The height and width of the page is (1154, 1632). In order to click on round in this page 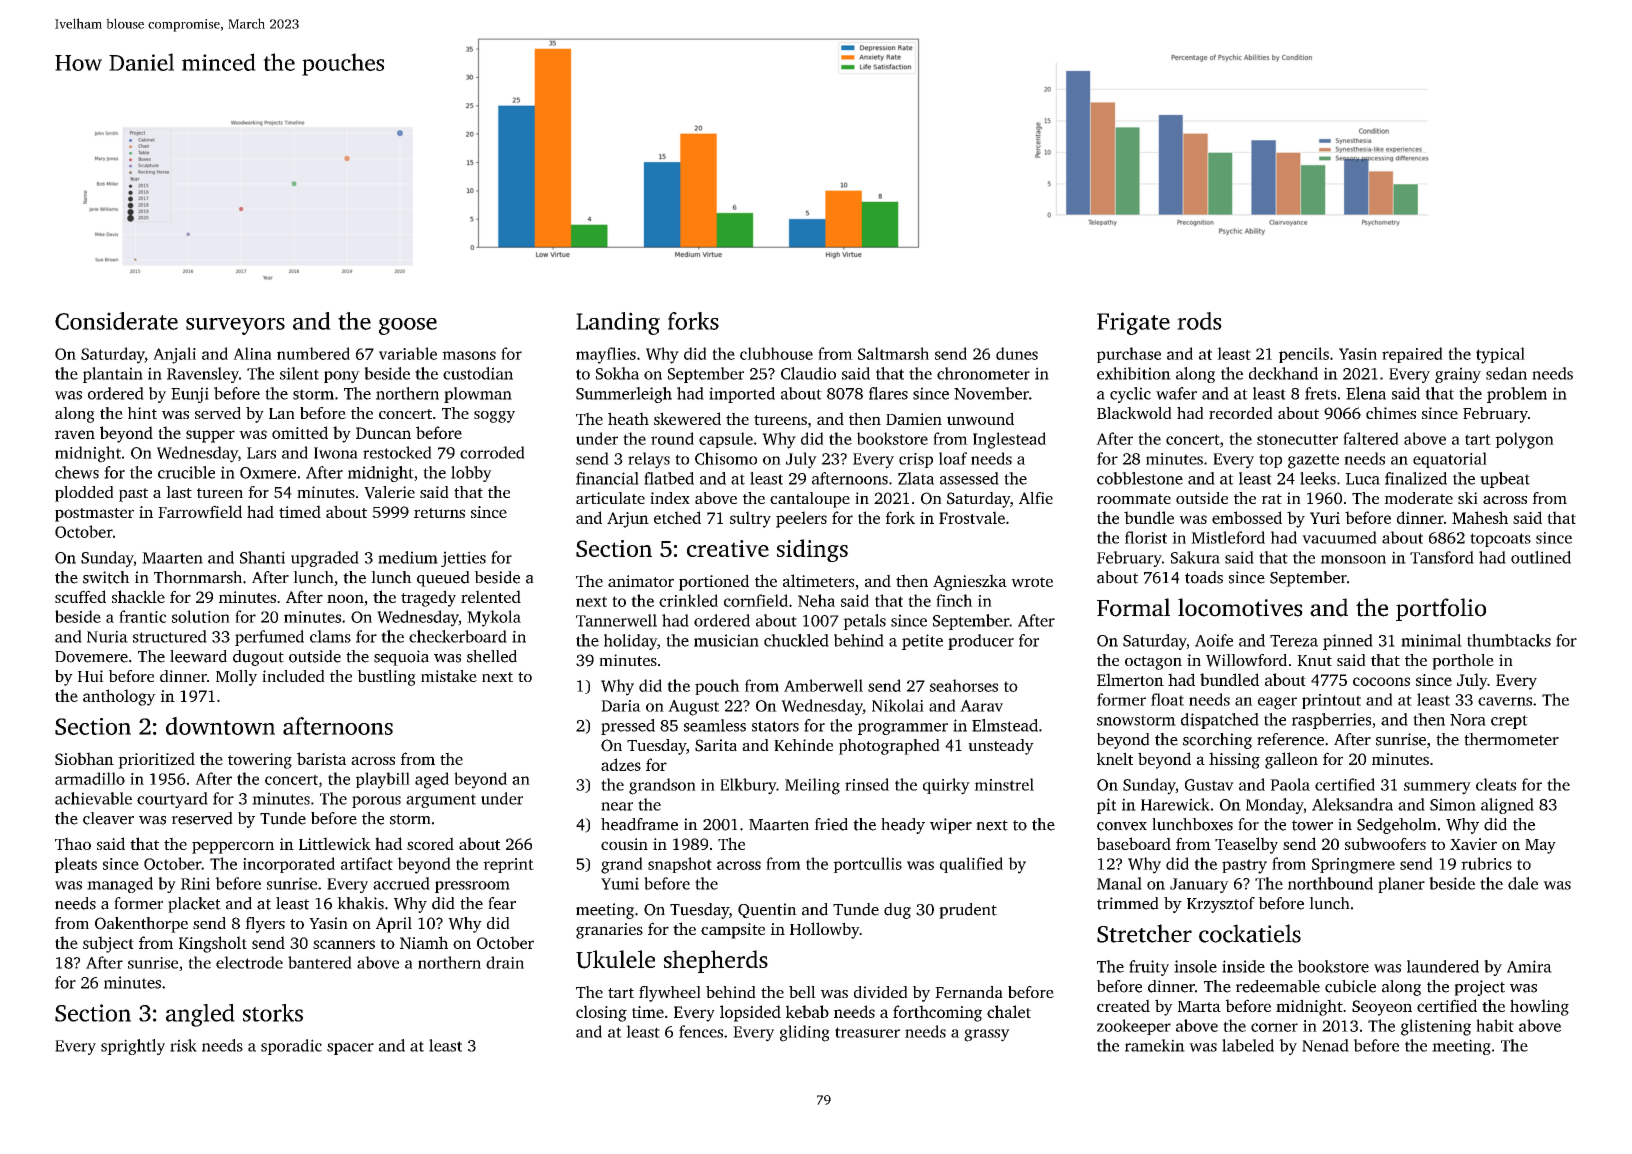, I will do `click(672, 438)`.
